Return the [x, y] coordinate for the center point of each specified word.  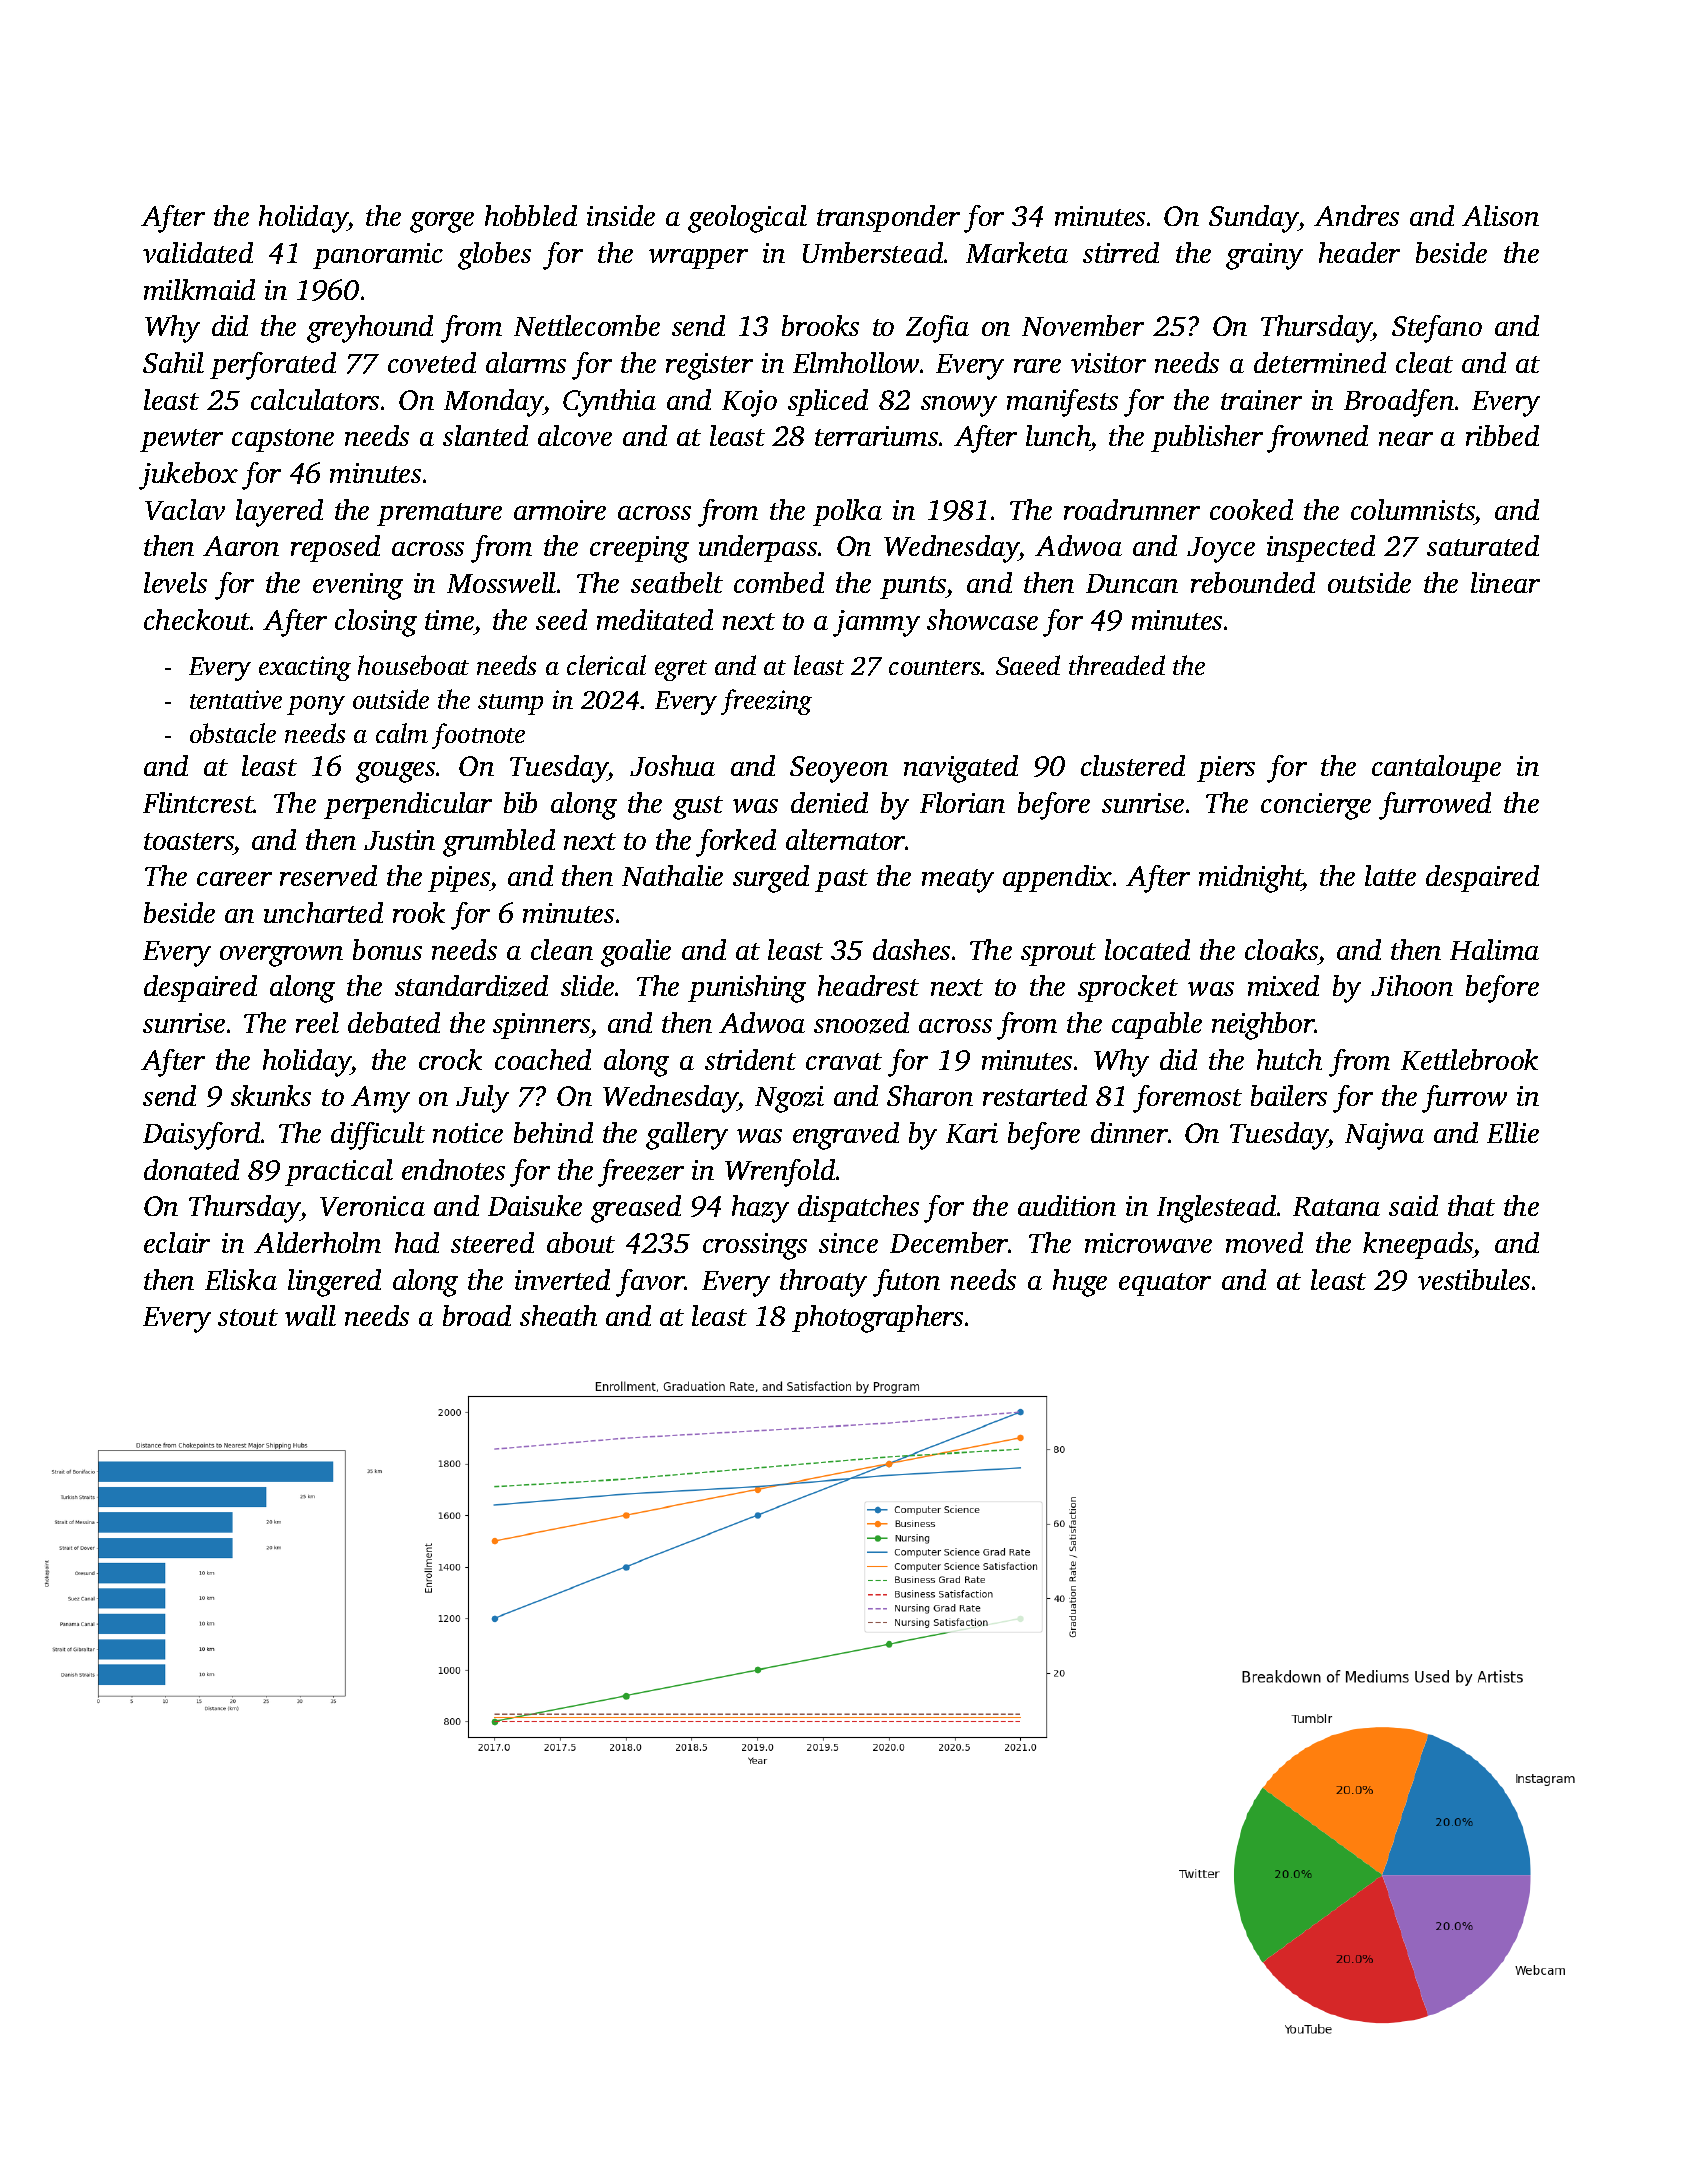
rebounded [1253, 582]
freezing [766, 702]
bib [520, 802]
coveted [432, 362]
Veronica [372, 1206]
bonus [387, 949]
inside [621, 215]
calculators [315, 399]
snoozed [861, 1023]
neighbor [1263, 1026]
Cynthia [609, 403]
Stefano [1437, 329]
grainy [1264, 256]
